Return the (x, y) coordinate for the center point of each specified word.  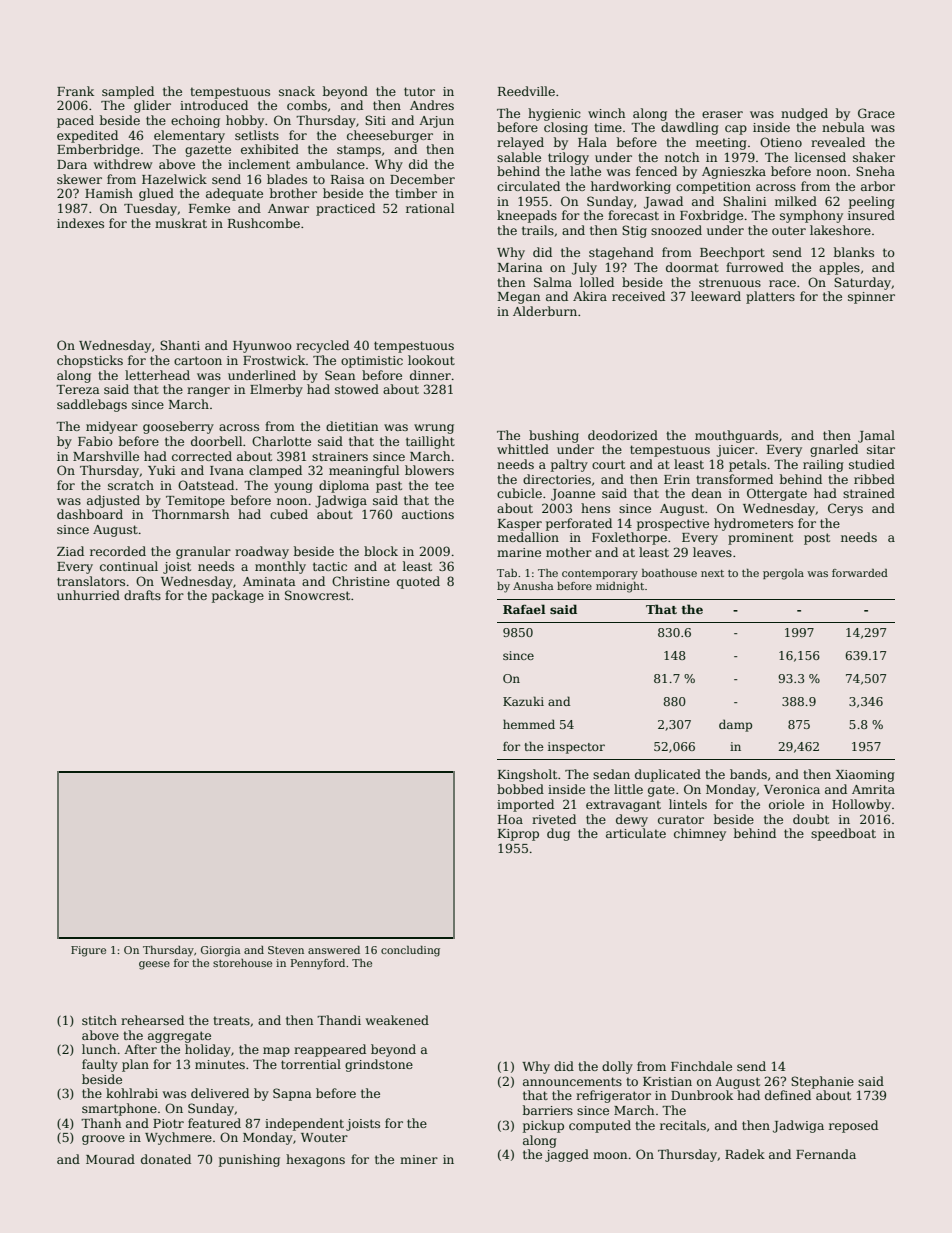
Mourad (110, 1159)
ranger (208, 392)
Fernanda (826, 1154)
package (238, 596)
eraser (722, 114)
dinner (430, 375)
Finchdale (701, 1066)
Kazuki (523, 701)
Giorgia (220, 951)
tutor (419, 91)
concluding (410, 951)
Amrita (873, 789)
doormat (692, 267)
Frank (75, 91)
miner (419, 1159)
